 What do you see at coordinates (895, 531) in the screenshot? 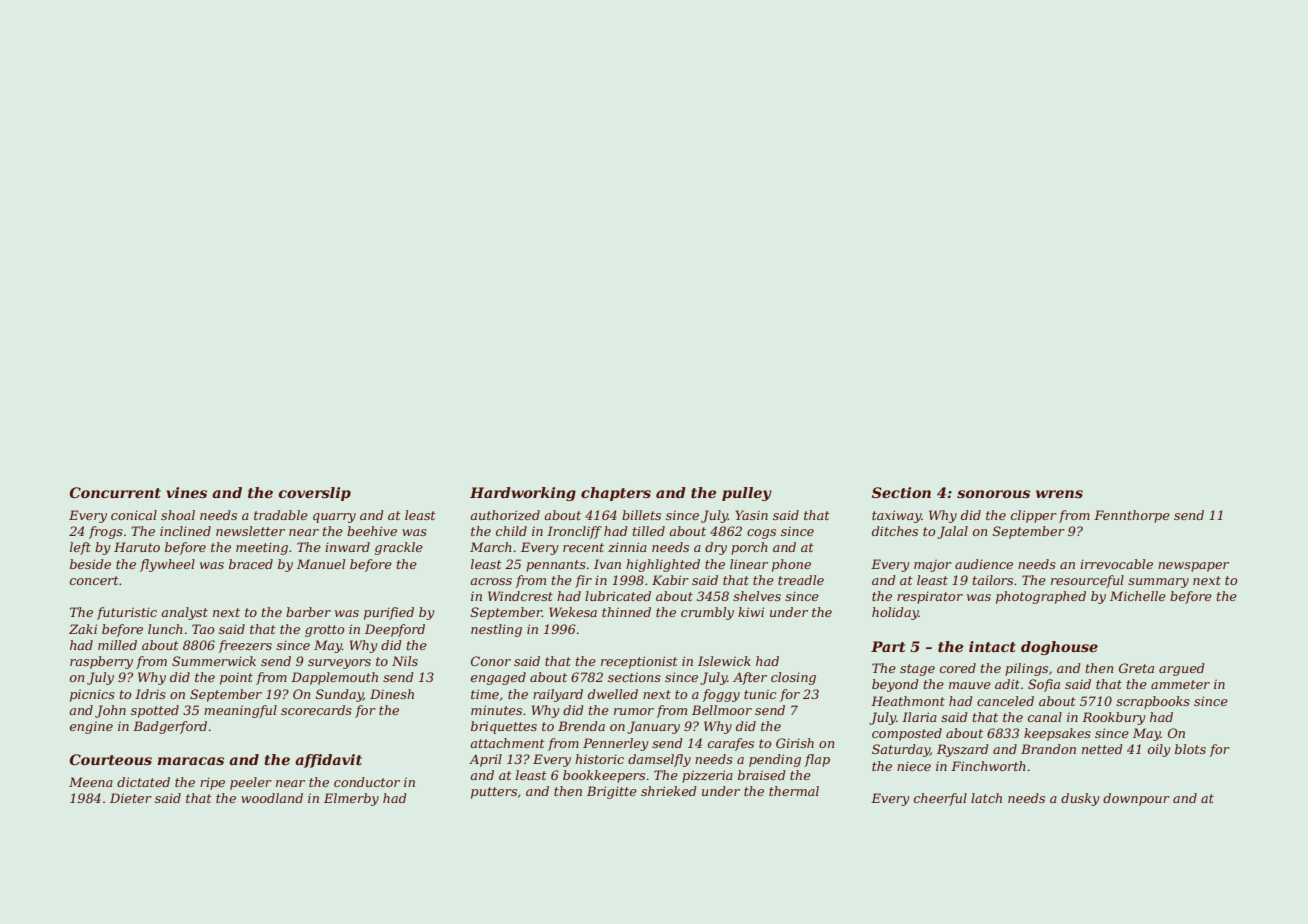
I see `ditches` at bounding box center [895, 531].
